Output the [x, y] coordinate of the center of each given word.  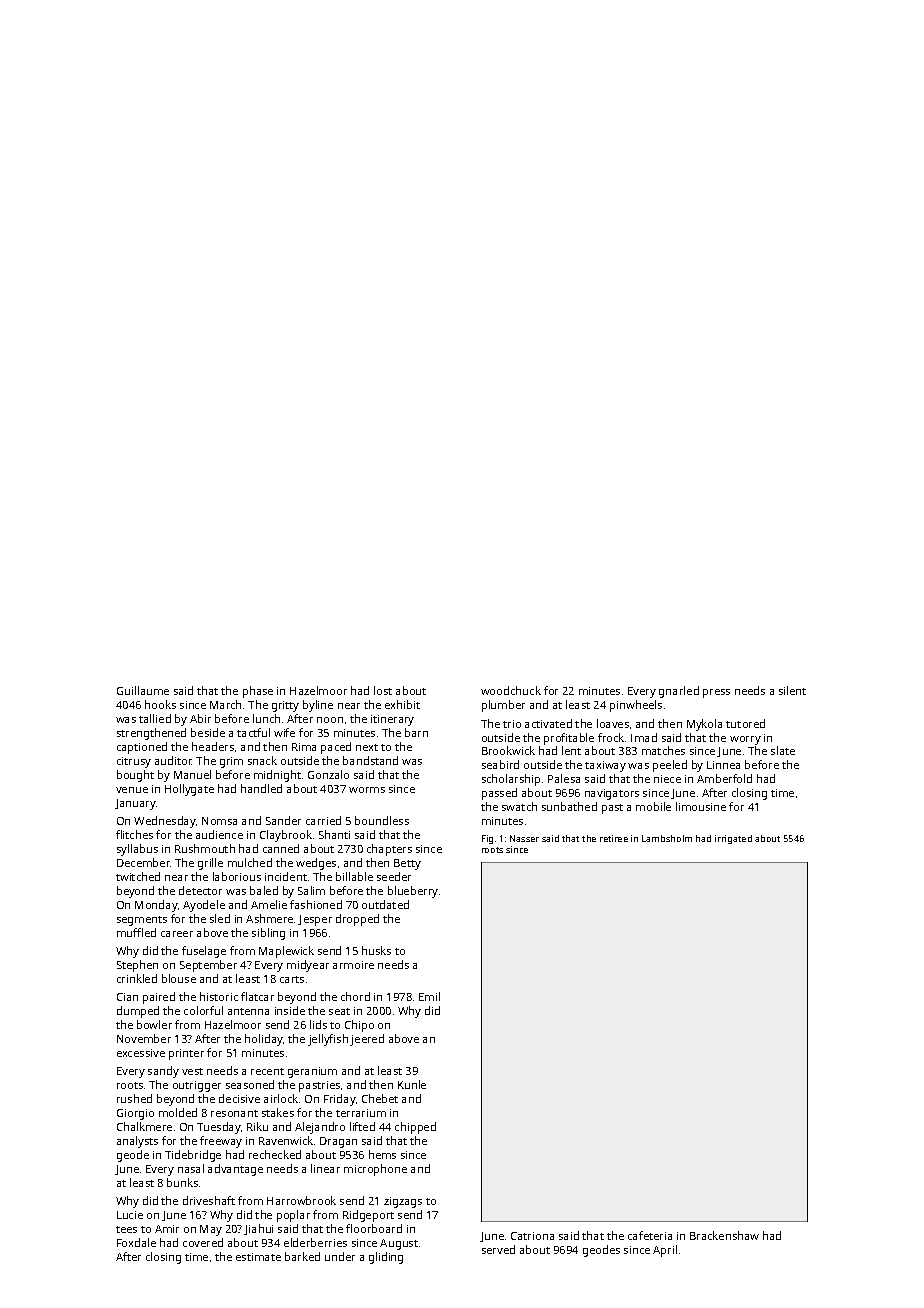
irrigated [733, 839]
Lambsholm [667, 838]
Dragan [338, 1142]
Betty [407, 864]
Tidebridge [193, 1156]
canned [281, 848]
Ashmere [269, 918]
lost [383, 690]
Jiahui [258, 1229]
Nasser [524, 838]
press [716, 693]
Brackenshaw [724, 1235]
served [498, 1249]
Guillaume [143, 690]
